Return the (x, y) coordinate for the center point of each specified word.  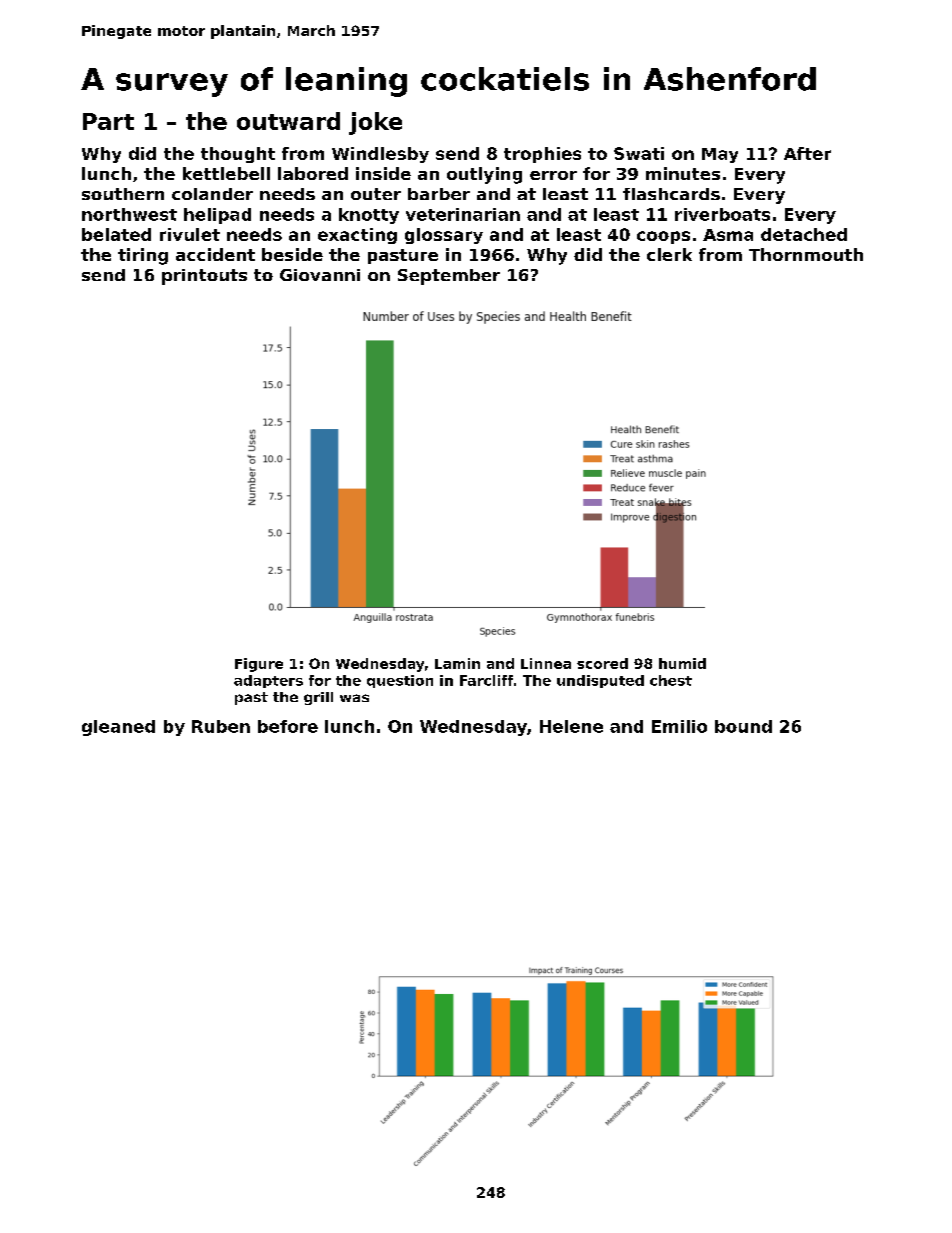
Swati (639, 153)
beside (292, 254)
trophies (542, 155)
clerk (669, 254)
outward (288, 121)
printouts (204, 277)
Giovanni (320, 275)
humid (682, 663)
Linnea (546, 663)
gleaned (118, 728)
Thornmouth (806, 254)
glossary (444, 236)
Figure (259, 665)
